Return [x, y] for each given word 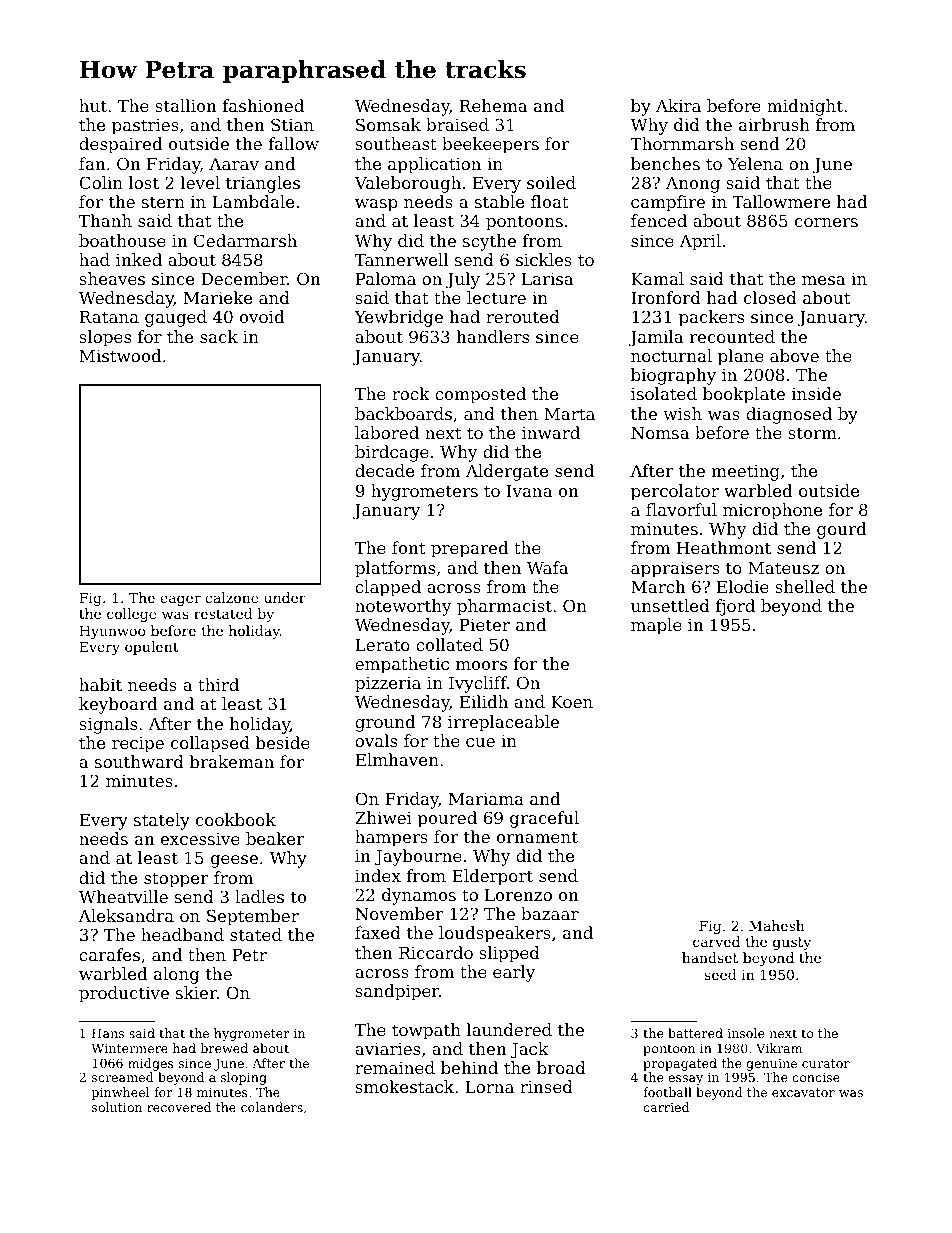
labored [387, 432]
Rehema [493, 105]
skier [196, 992]
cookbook [236, 819]
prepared [469, 549]
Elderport [492, 877]
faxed [378, 932]
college [131, 615]
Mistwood [120, 355]
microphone [772, 511]
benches [665, 163]
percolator [675, 492]
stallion [186, 105]
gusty [792, 943]
